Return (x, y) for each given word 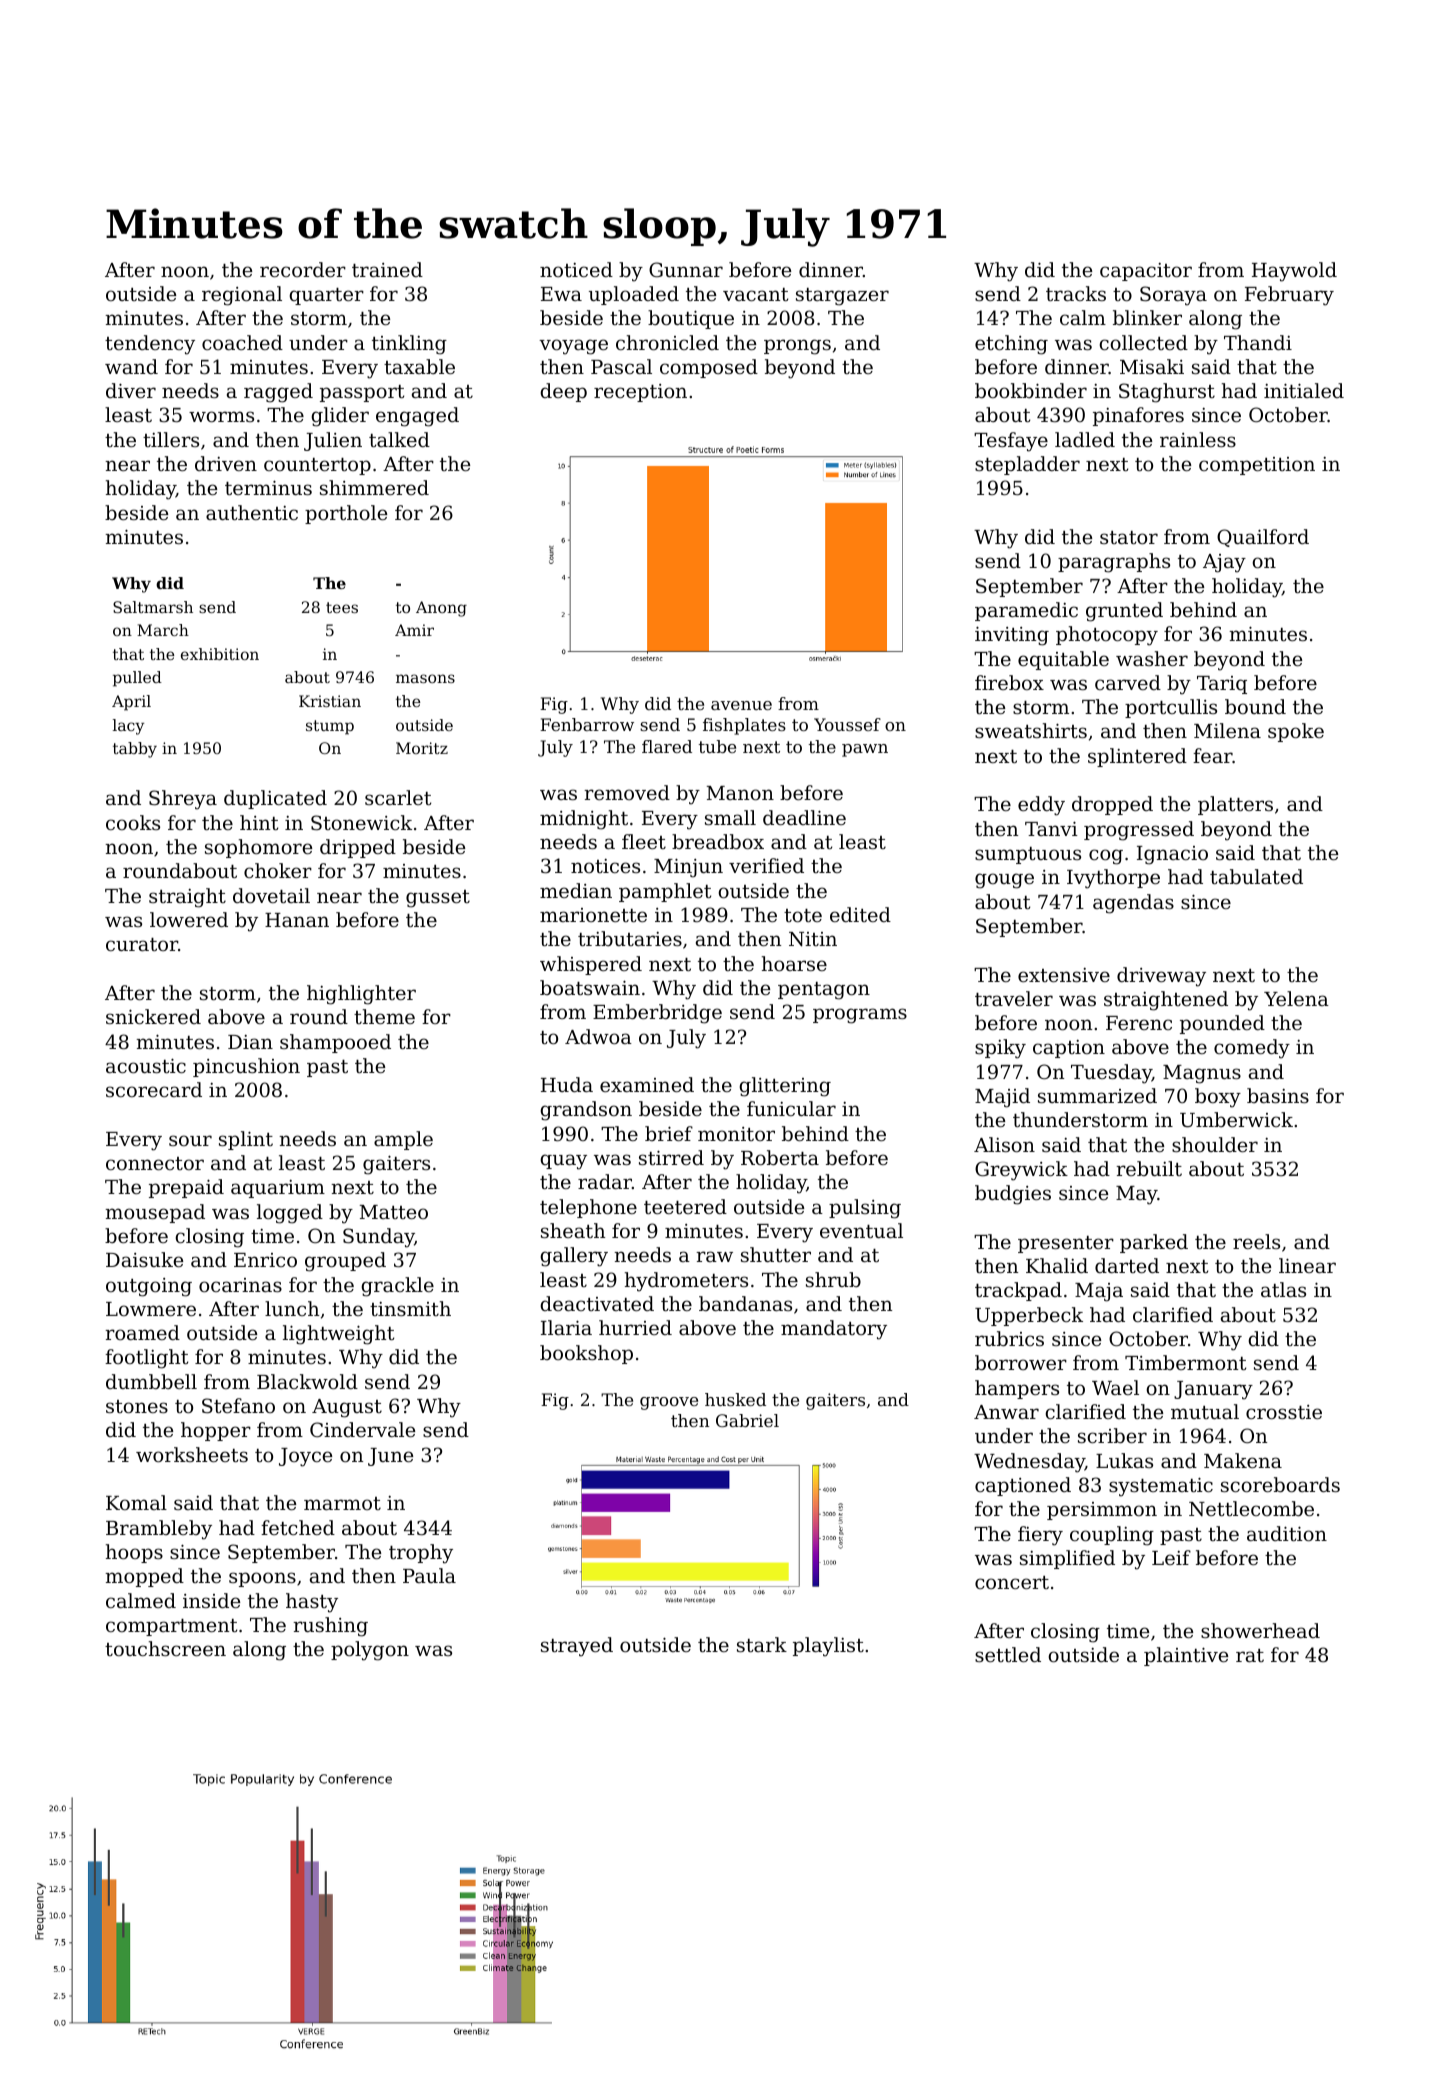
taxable (419, 366)
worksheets (192, 1454)
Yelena (1296, 998)
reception (640, 393)
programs (860, 1016)
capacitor (1146, 272)
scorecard (154, 1089)
